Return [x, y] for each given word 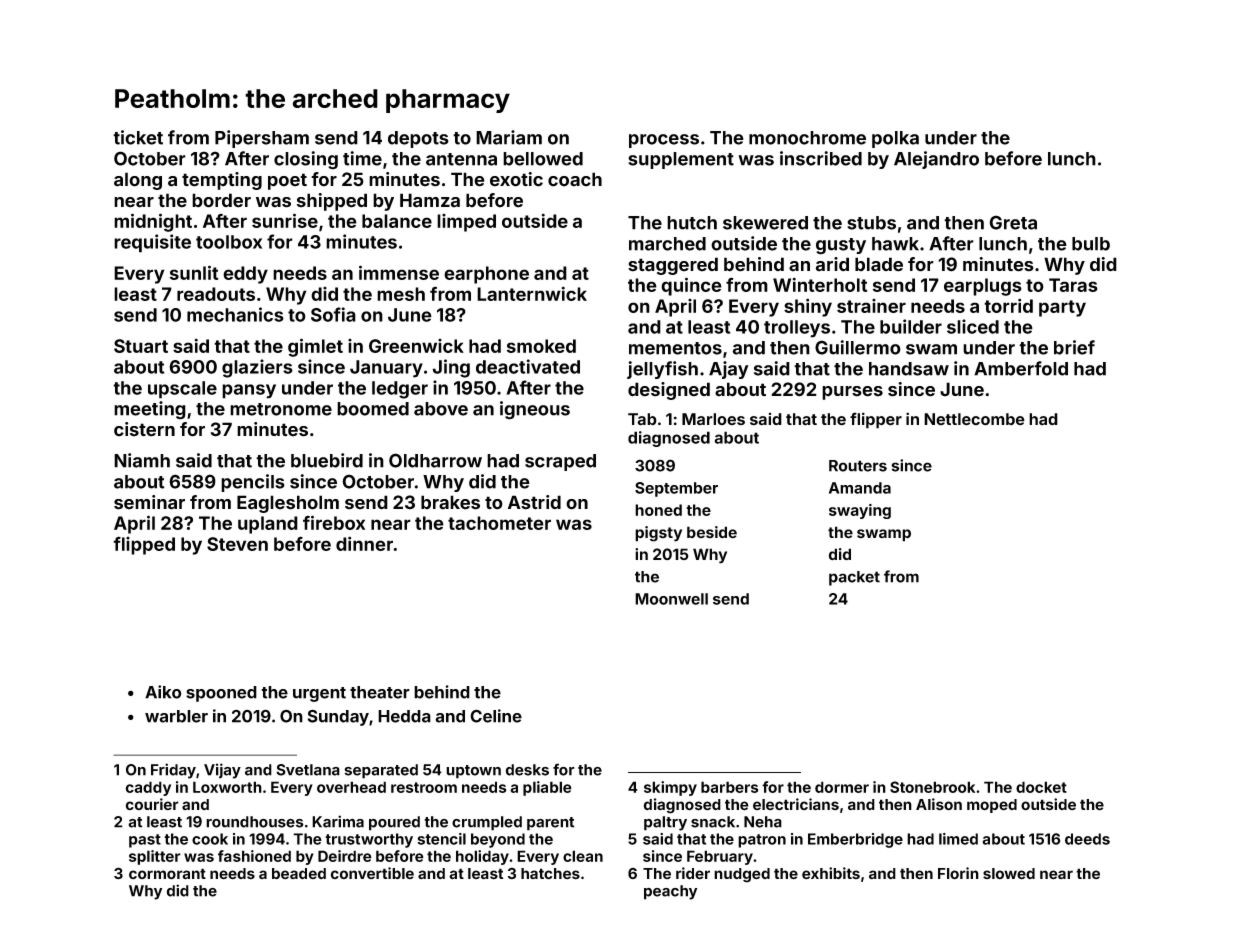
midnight [153, 222]
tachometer [499, 523]
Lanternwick [532, 293]
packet [854, 578]
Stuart [141, 346]
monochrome [807, 138]
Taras [1073, 285]
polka [895, 139]
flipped [144, 545]
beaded [299, 874]
